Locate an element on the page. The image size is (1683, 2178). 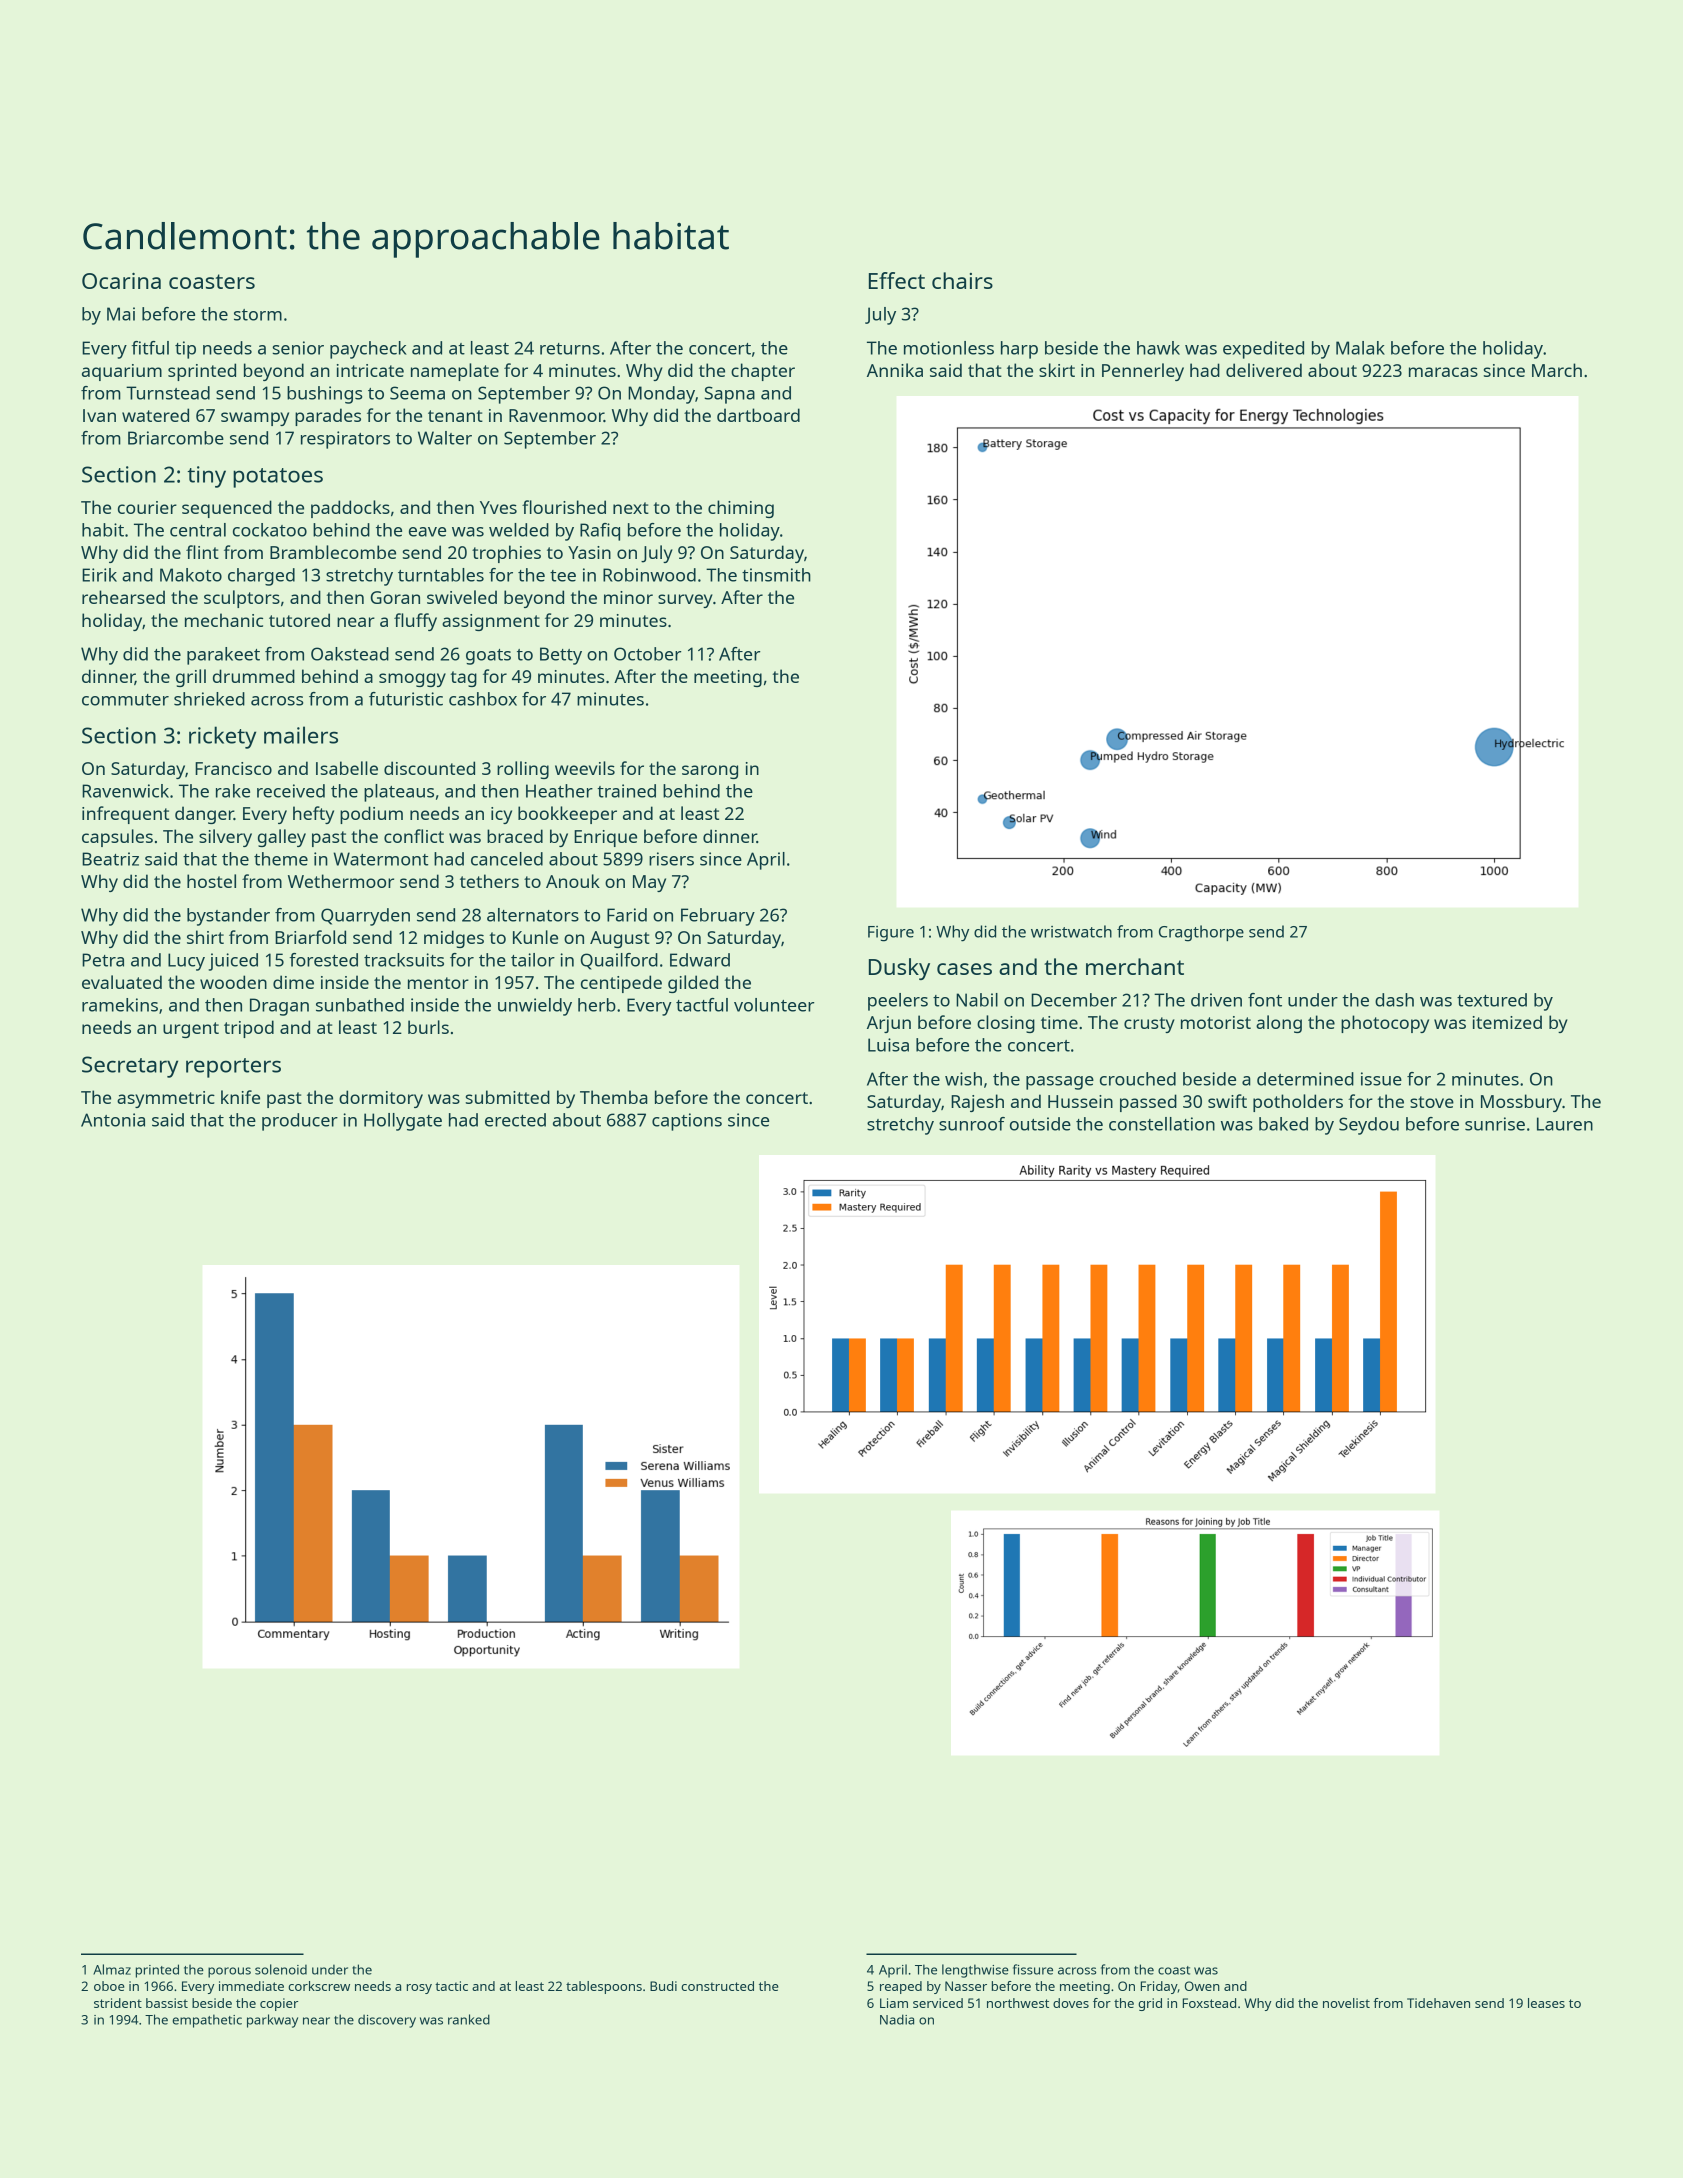
erected is located at coordinates (515, 1120).
